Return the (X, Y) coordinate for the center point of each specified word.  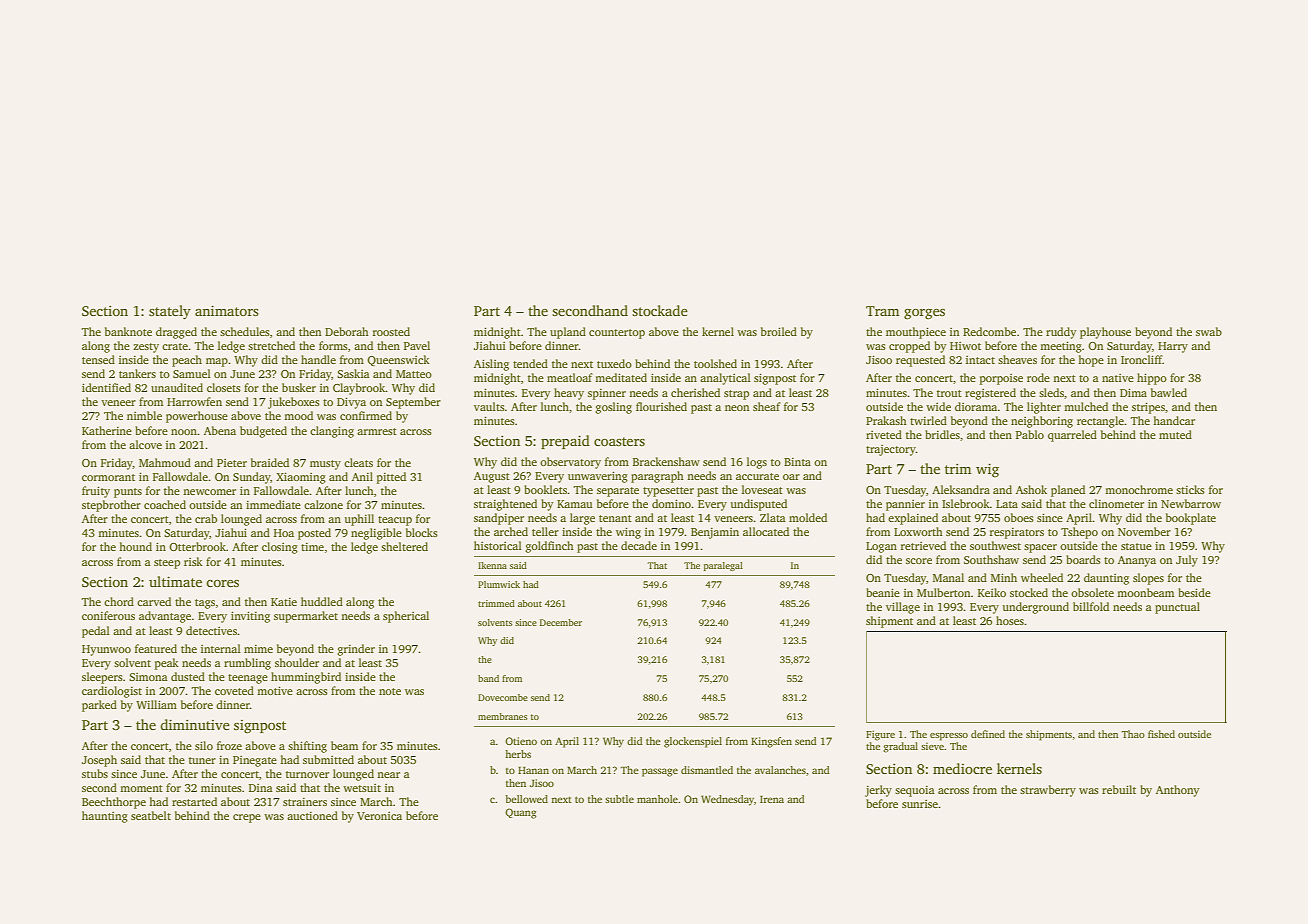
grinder (356, 650)
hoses (1010, 620)
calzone (323, 504)
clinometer (1116, 503)
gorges (924, 314)
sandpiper (499, 519)
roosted (391, 331)
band (488, 678)
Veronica (379, 816)
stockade (660, 310)
